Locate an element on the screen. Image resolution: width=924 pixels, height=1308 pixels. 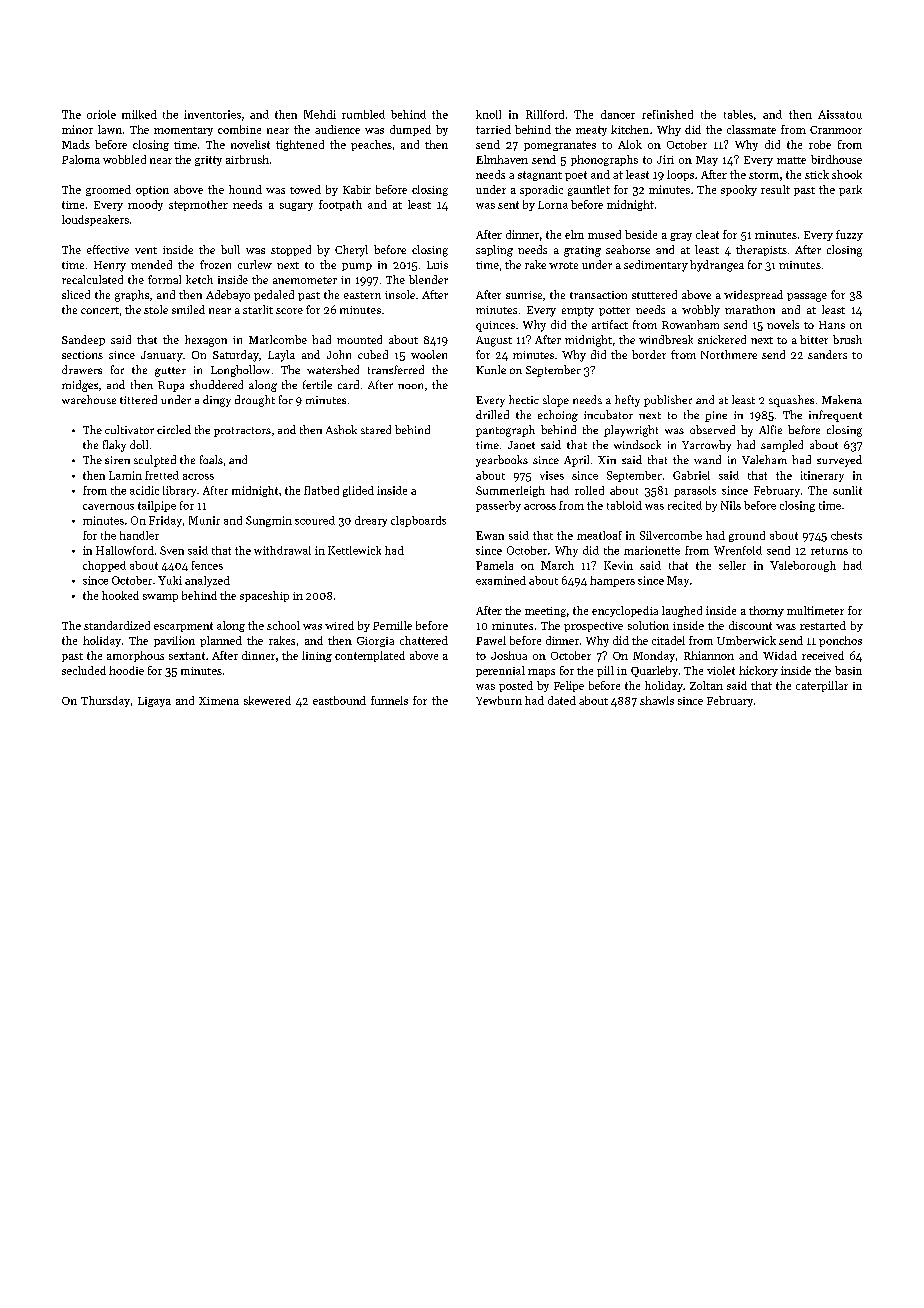
passerby is located at coordinates (498, 506).
